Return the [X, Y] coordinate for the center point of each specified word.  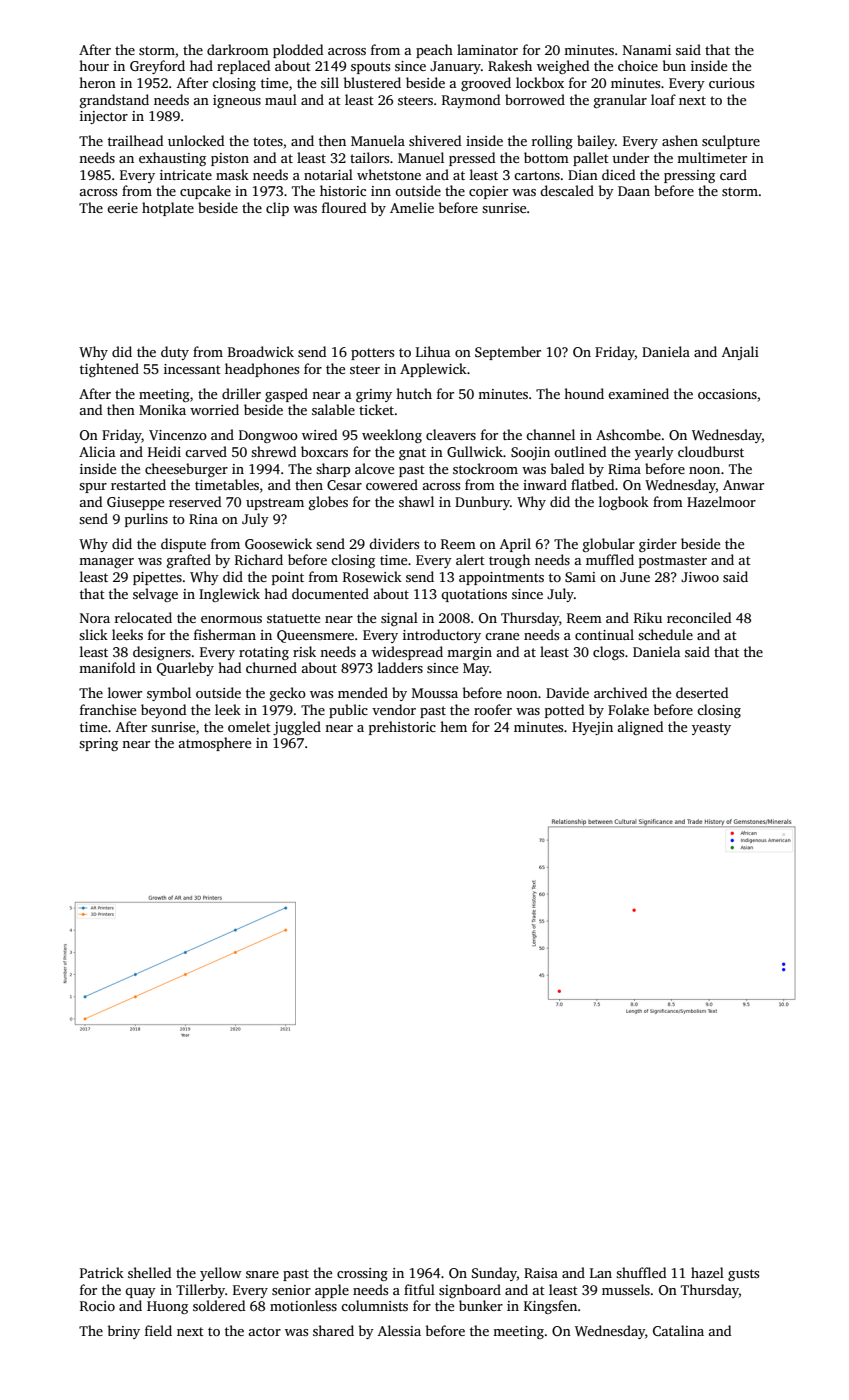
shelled [149, 1272]
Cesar [344, 485]
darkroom [238, 49]
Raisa [541, 1273]
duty [175, 353]
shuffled [641, 1272]
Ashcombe [628, 434]
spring [98, 744]
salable [333, 409]
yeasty [711, 729]
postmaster [673, 562]
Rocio [97, 1306]
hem [453, 726]
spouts [370, 68]
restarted [138, 484]
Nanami [647, 50]
